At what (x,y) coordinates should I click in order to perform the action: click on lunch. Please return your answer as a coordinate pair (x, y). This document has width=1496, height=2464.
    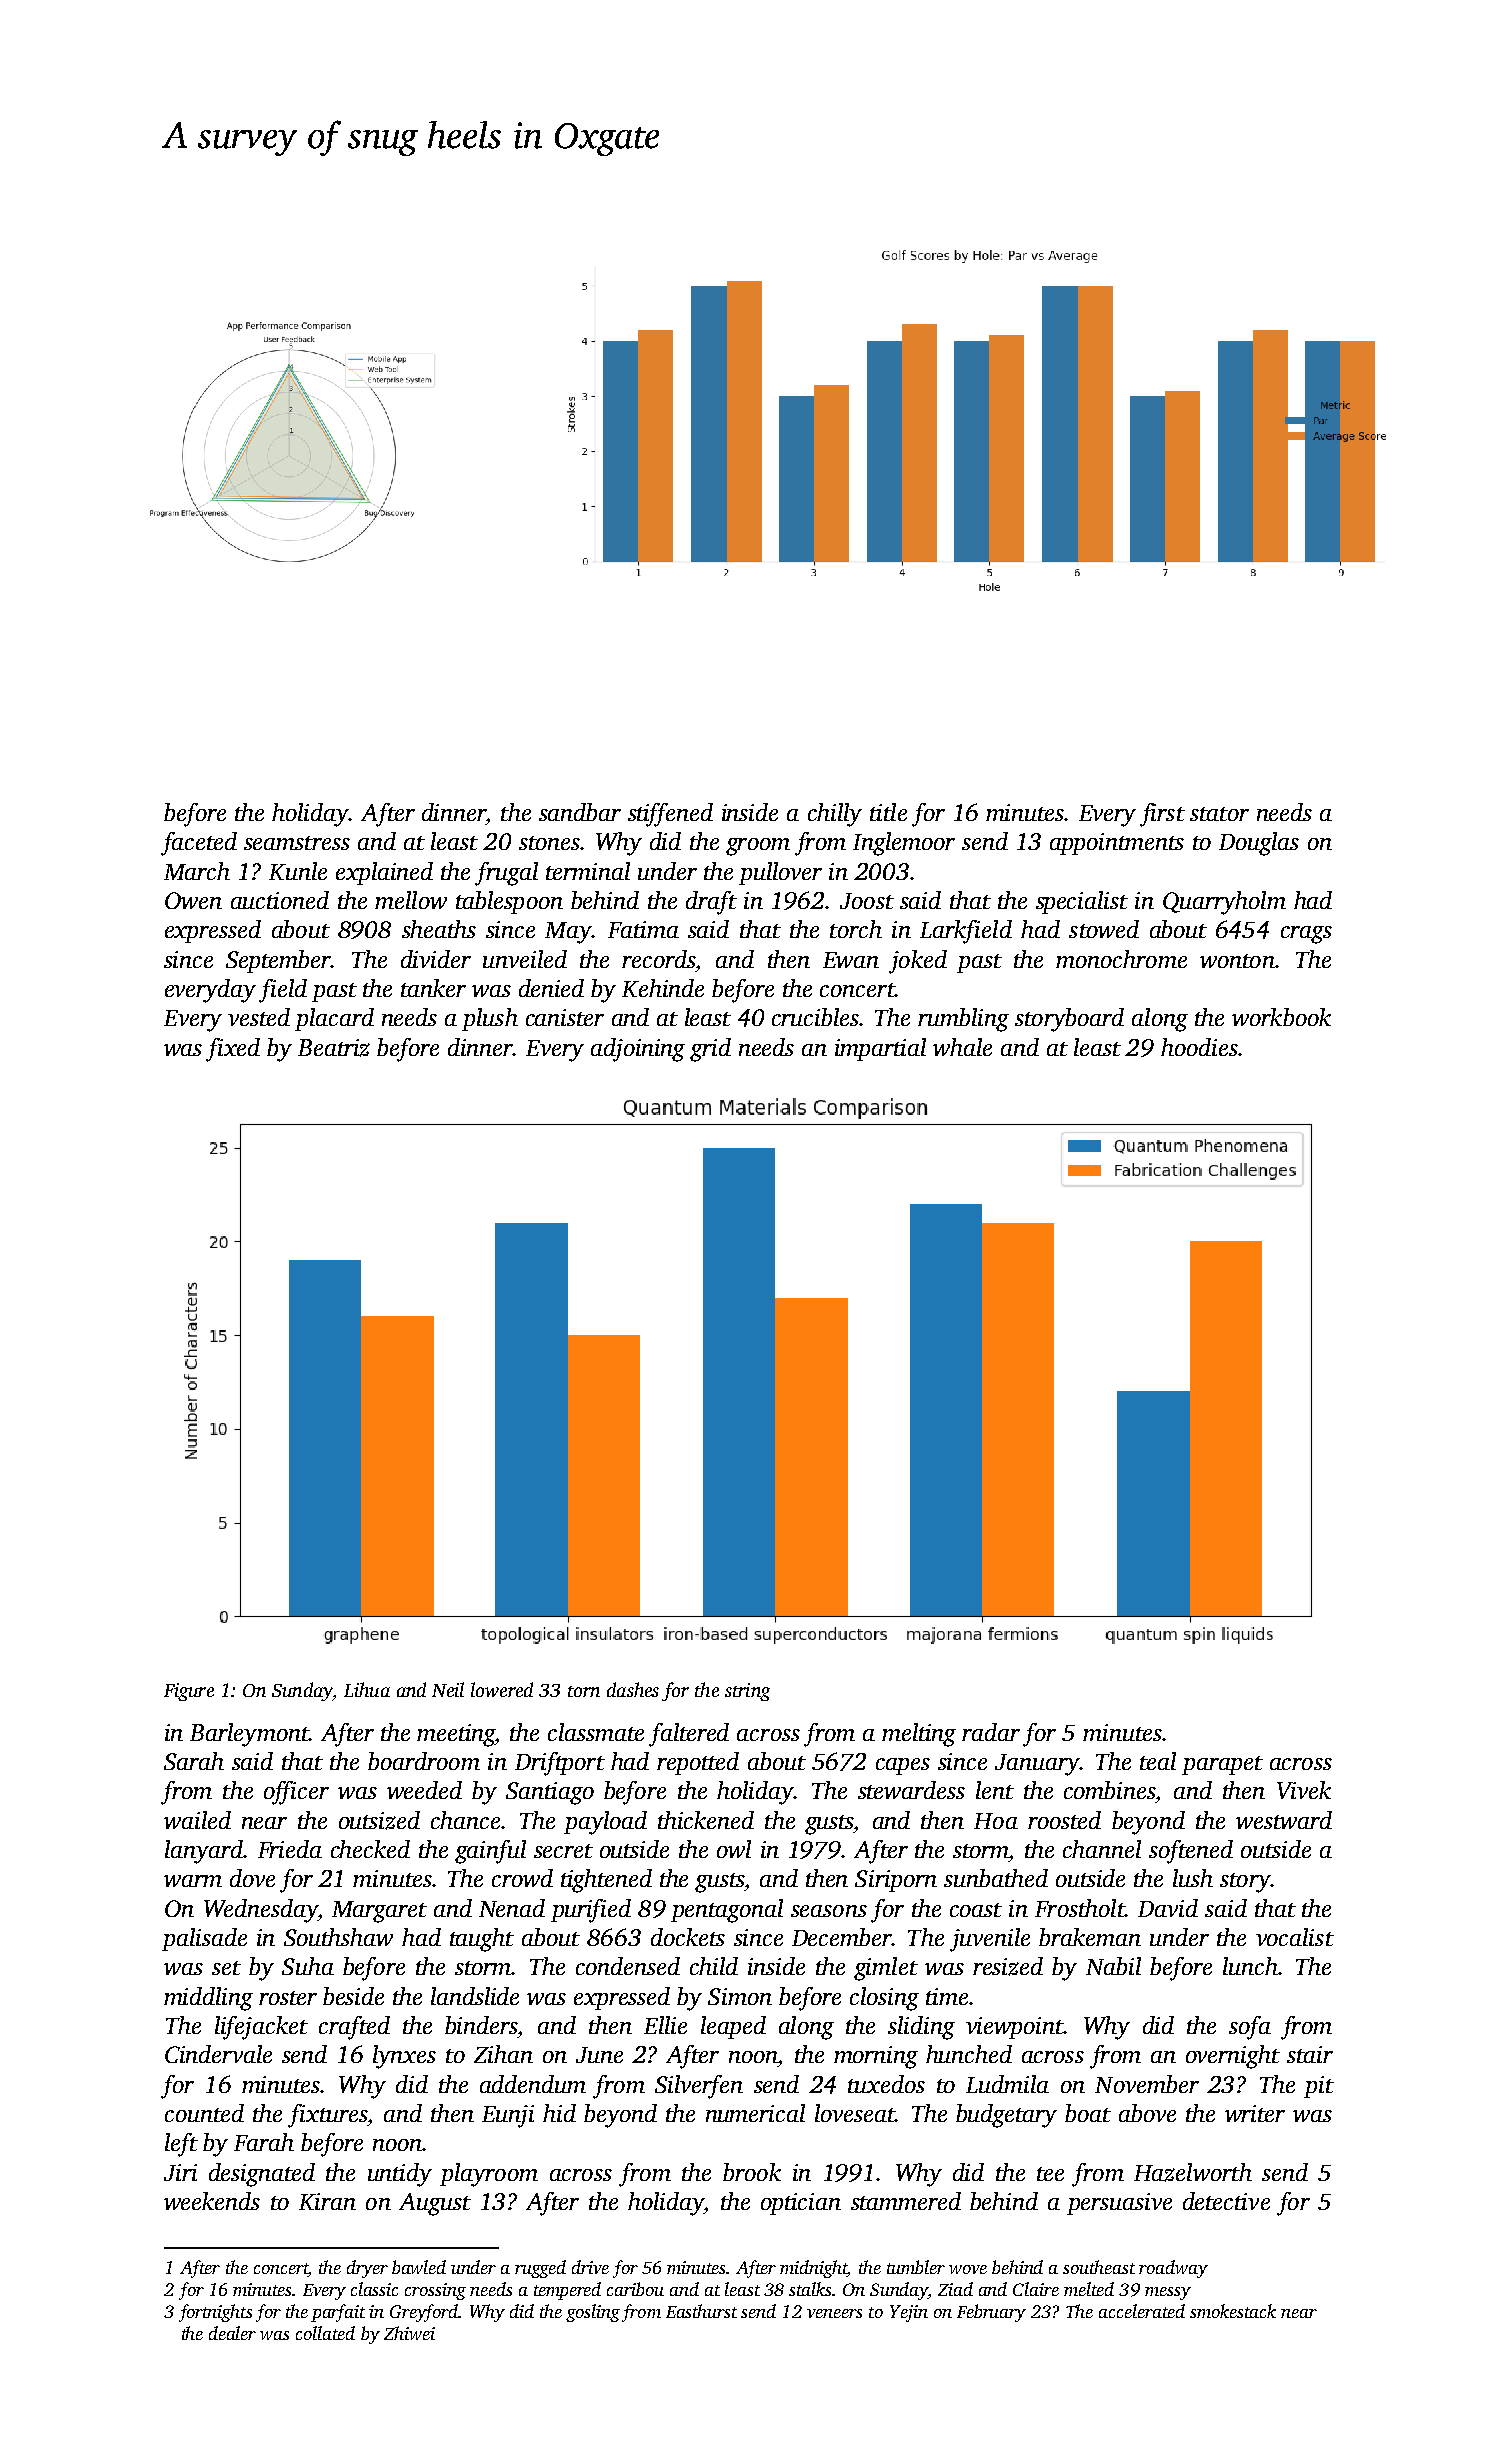
    Looking at the image, I should click on (1250, 1966).
